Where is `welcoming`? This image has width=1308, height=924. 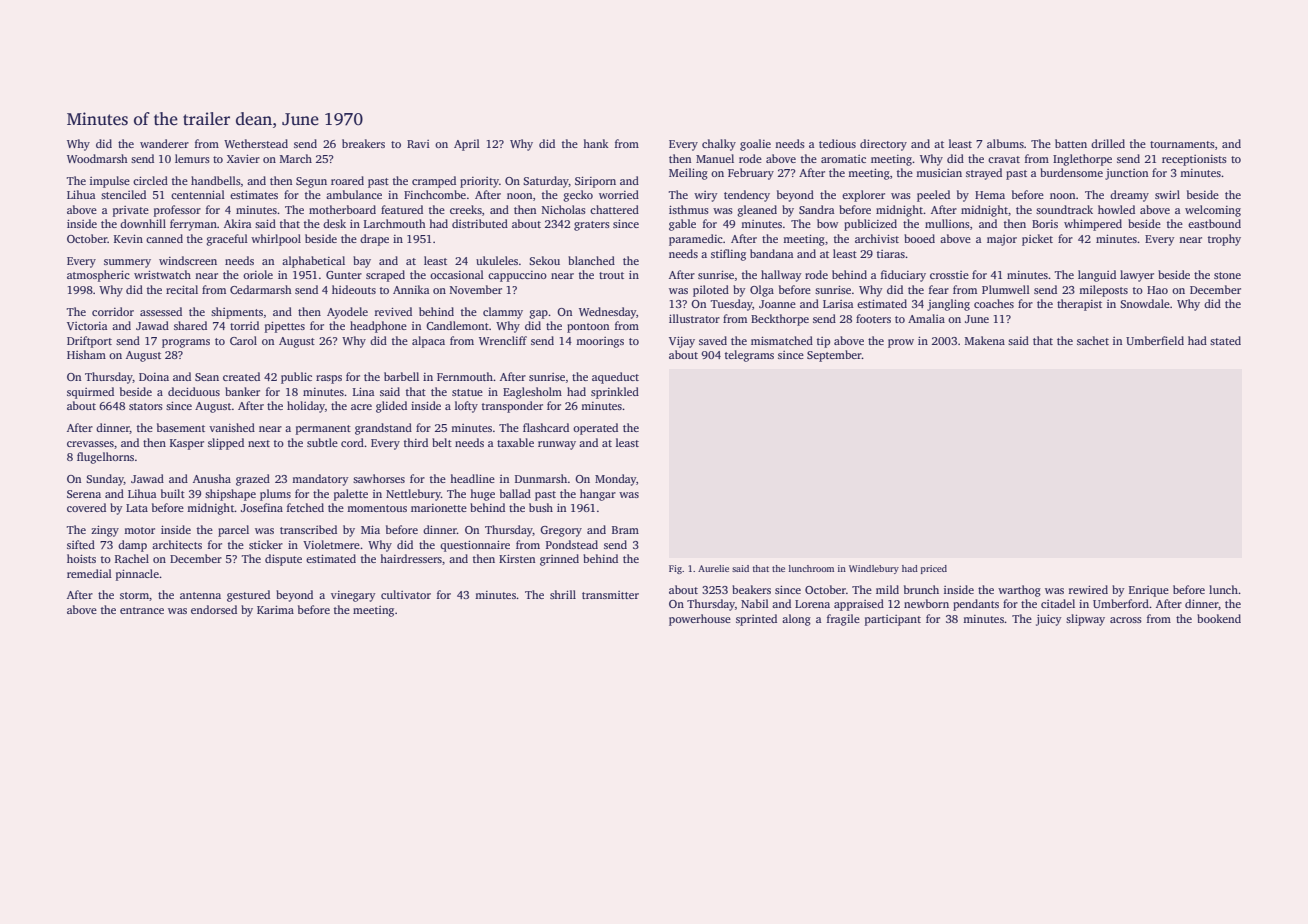 welcoming is located at coordinates (1213, 211).
